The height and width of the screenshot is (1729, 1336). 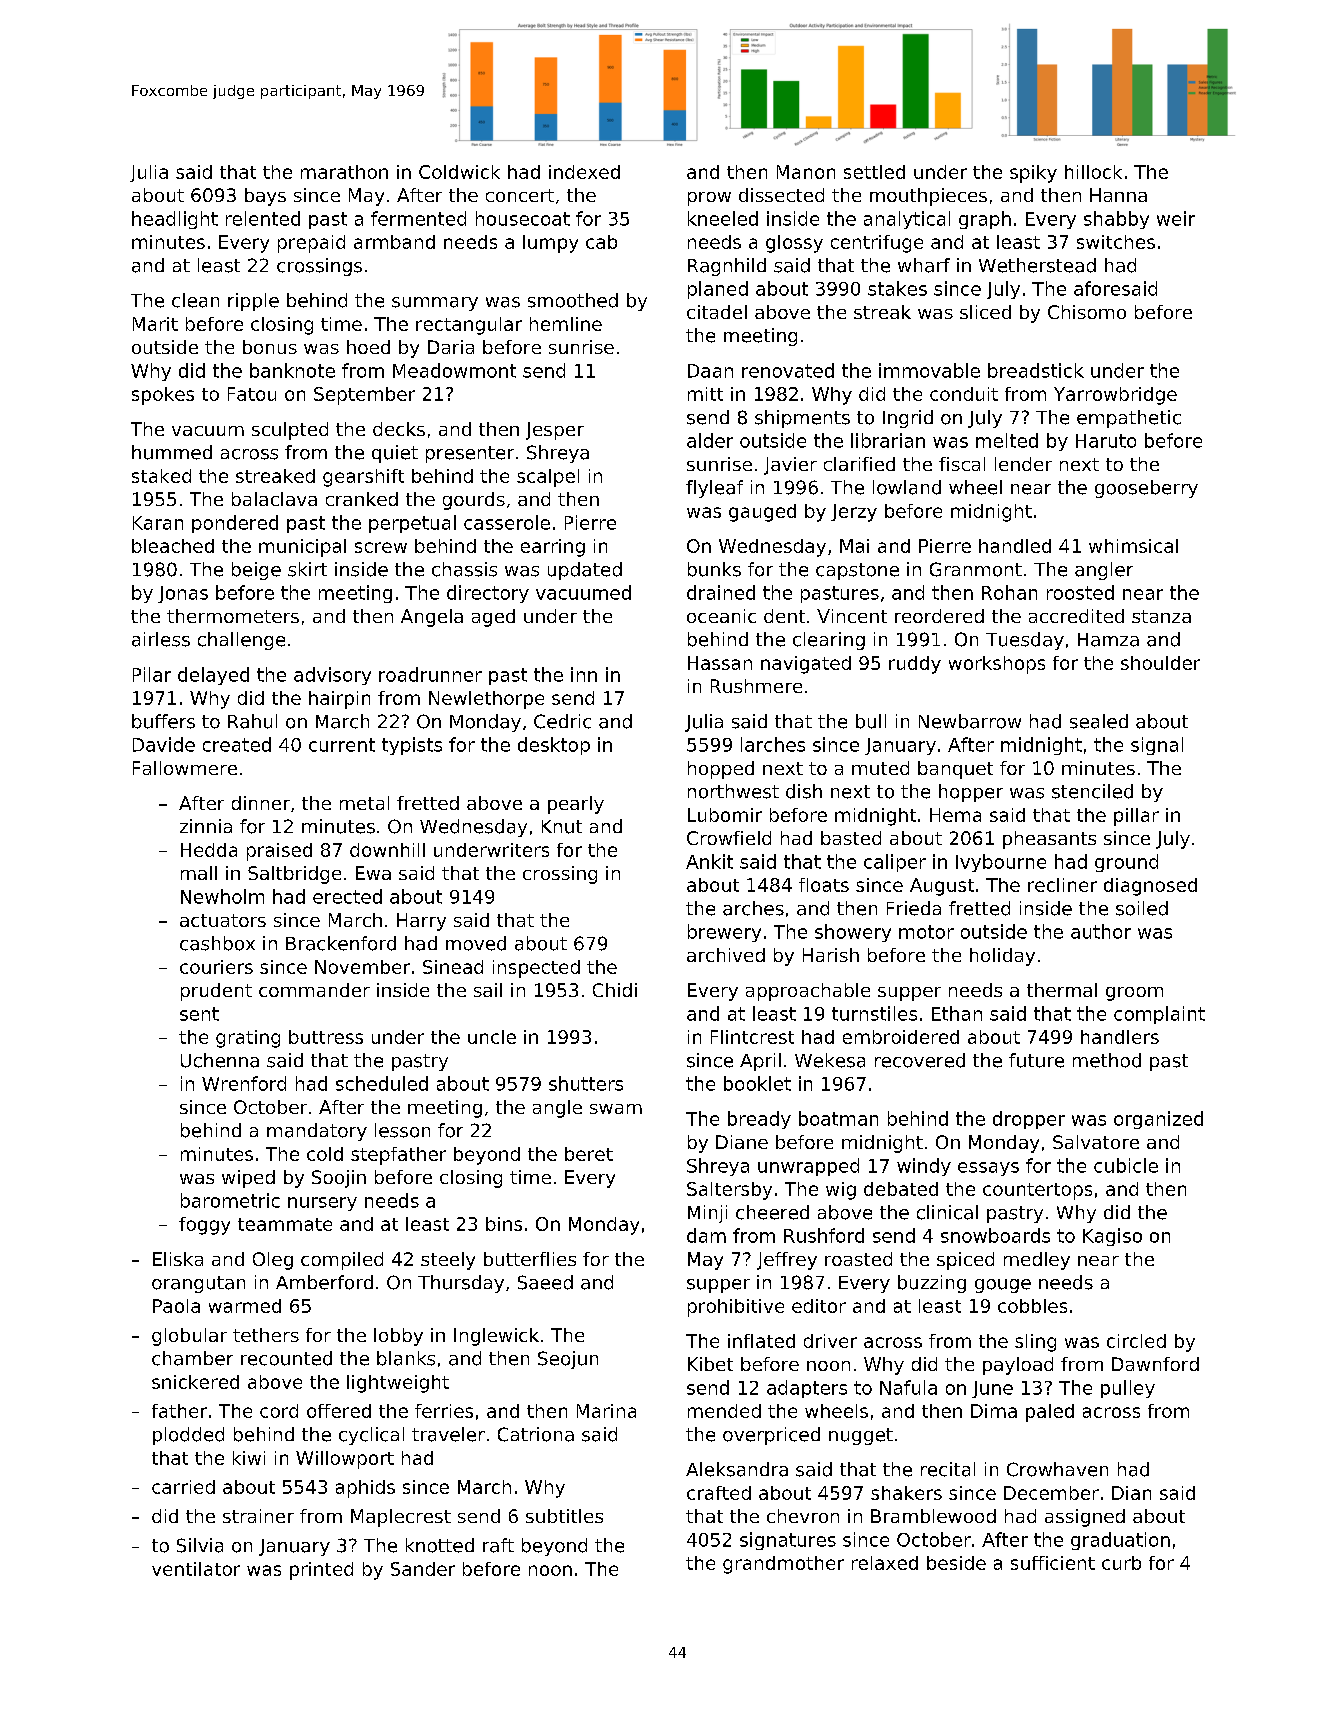 What do you see at coordinates (615, 990) in the screenshot?
I see `Chidi` at bounding box center [615, 990].
